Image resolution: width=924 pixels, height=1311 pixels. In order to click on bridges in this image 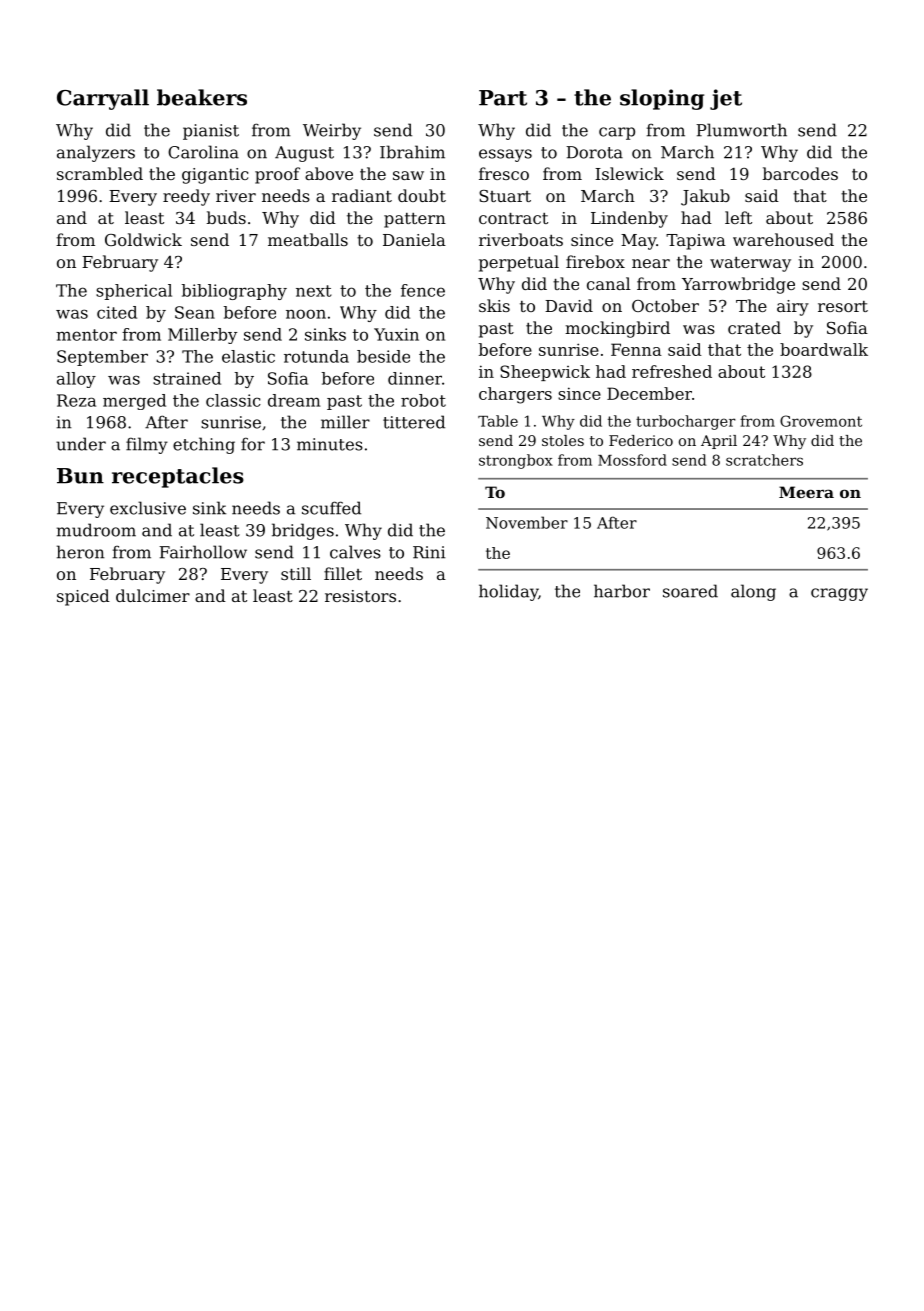, I will do `click(303, 531)`.
